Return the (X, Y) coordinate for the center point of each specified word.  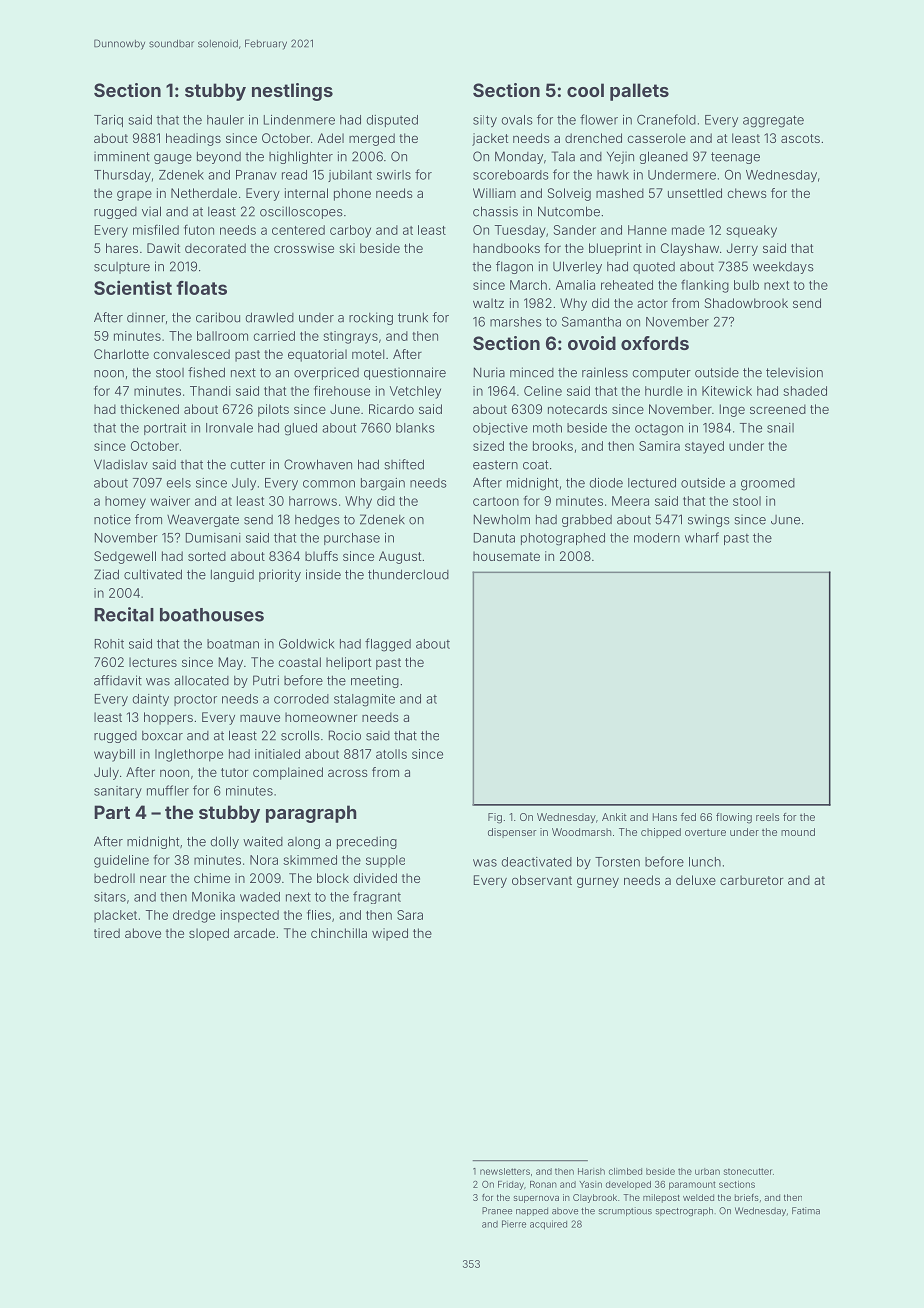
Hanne (647, 230)
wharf (702, 537)
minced (532, 372)
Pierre (514, 1224)
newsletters (505, 1171)
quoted (654, 268)
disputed (392, 121)
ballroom (222, 336)
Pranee (497, 1211)
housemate (506, 556)
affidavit (118, 680)
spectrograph (684, 1212)
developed (628, 1185)
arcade (254, 933)
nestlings (292, 92)
